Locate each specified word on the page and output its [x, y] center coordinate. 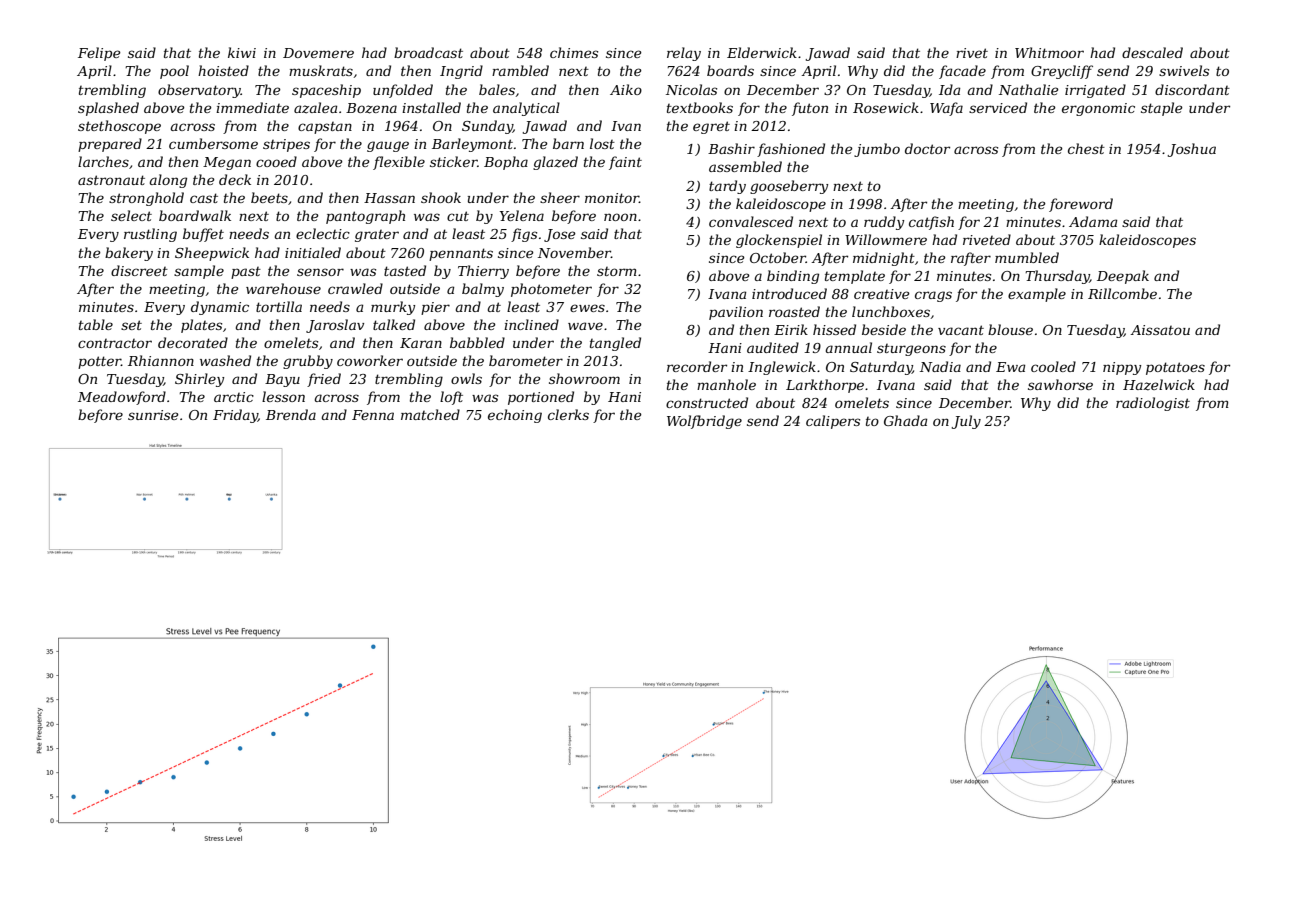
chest [1086, 148]
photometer [551, 290]
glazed [555, 163]
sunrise [153, 415]
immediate [252, 107]
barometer [526, 360]
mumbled [1027, 257]
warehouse [283, 288]
